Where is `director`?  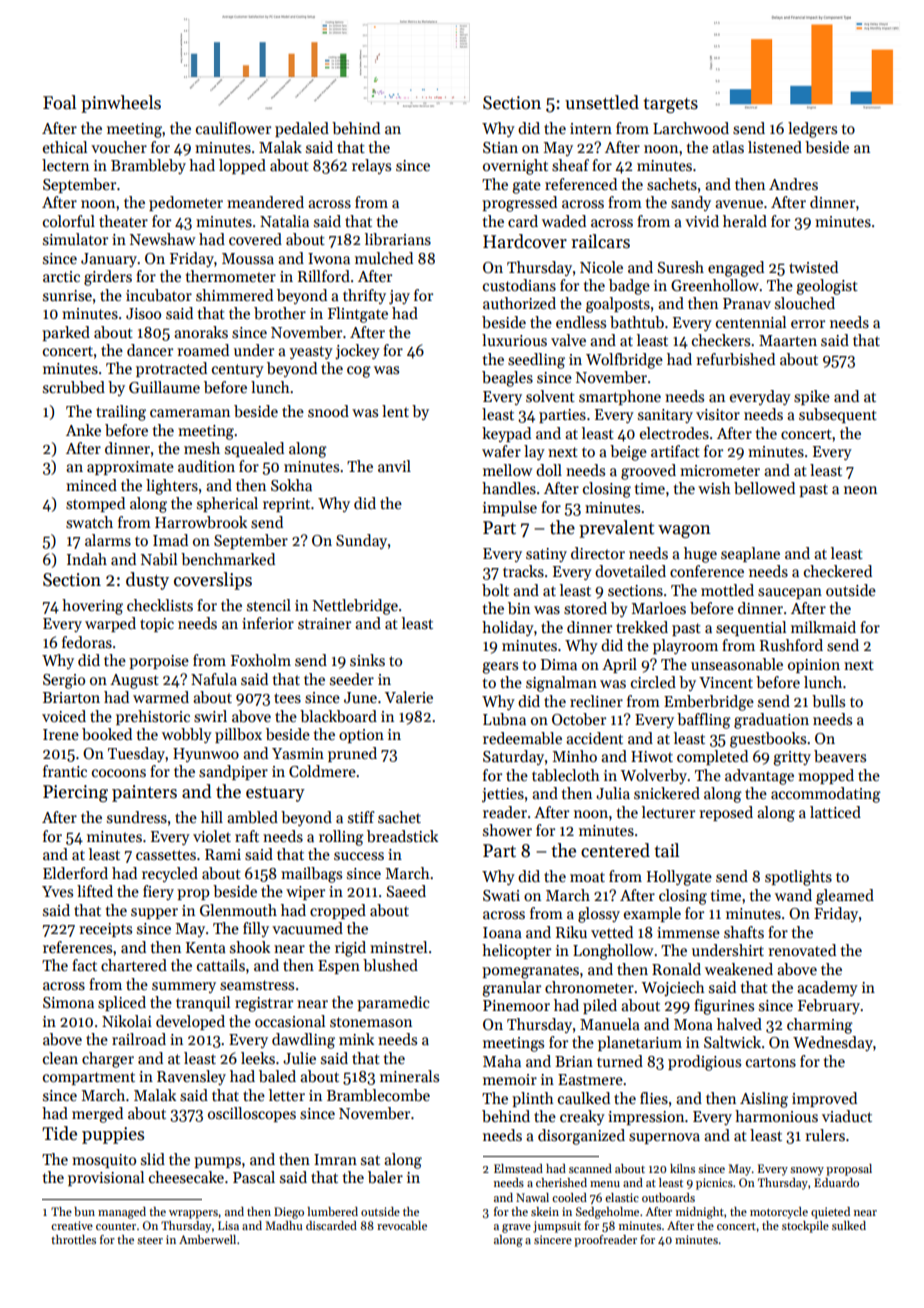 director is located at coordinates (598, 553).
